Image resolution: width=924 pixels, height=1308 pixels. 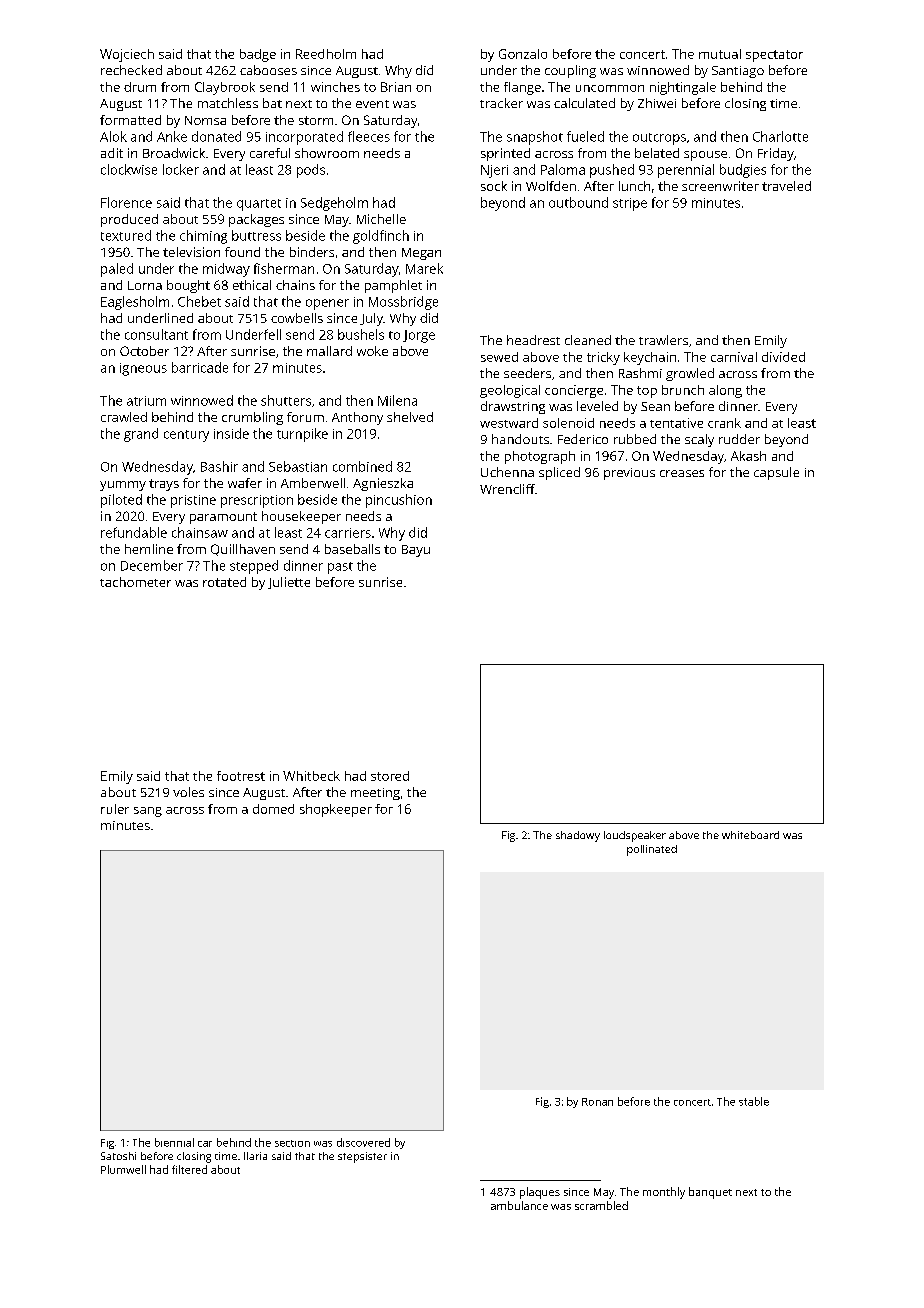 I want to click on spectator, so click(x=774, y=56).
